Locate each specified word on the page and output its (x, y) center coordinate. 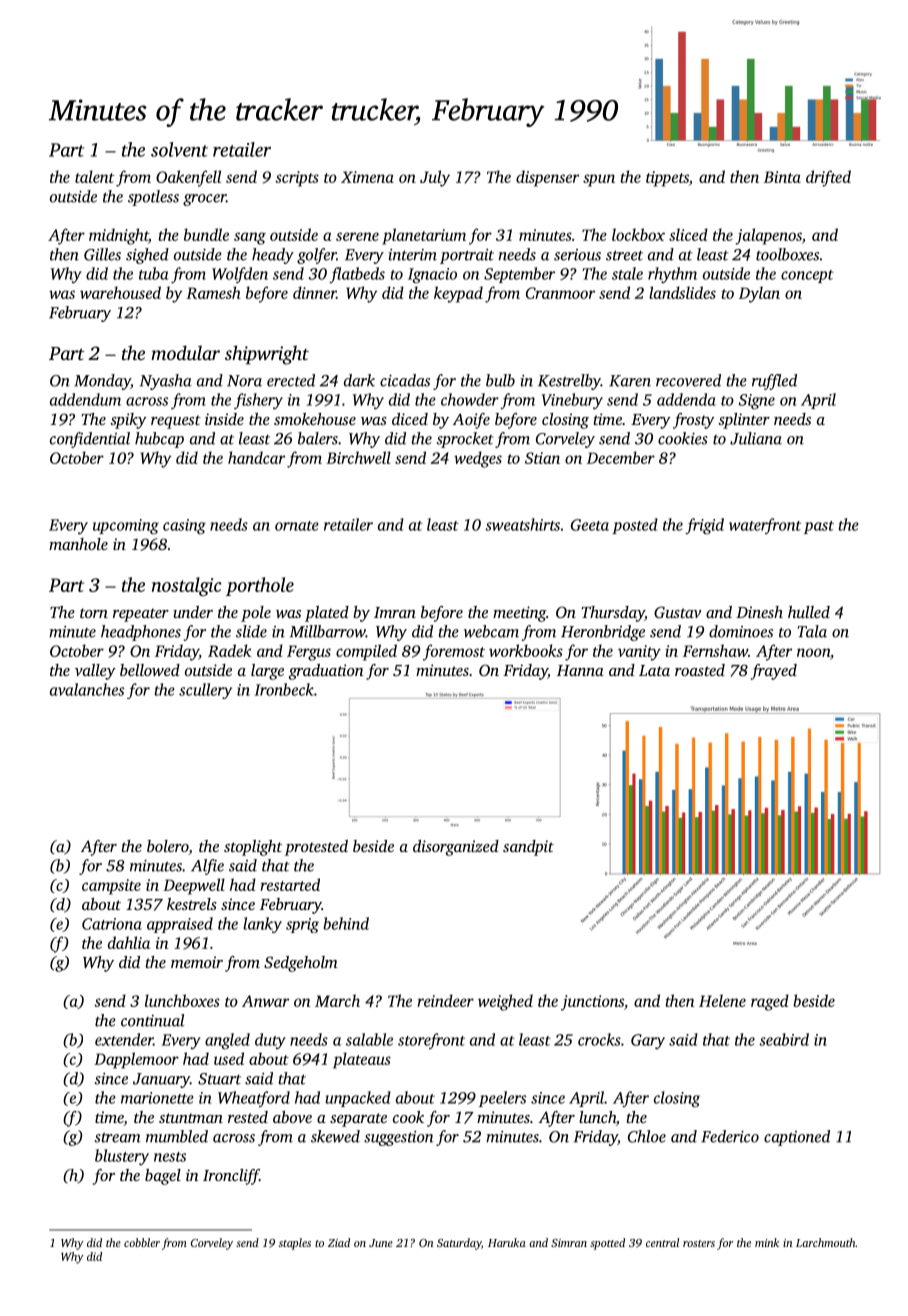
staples (295, 1244)
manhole (78, 544)
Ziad (339, 1242)
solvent (179, 149)
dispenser (547, 178)
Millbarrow (328, 631)
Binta (782, 177)
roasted (700, 670)
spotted (607, 1244)
